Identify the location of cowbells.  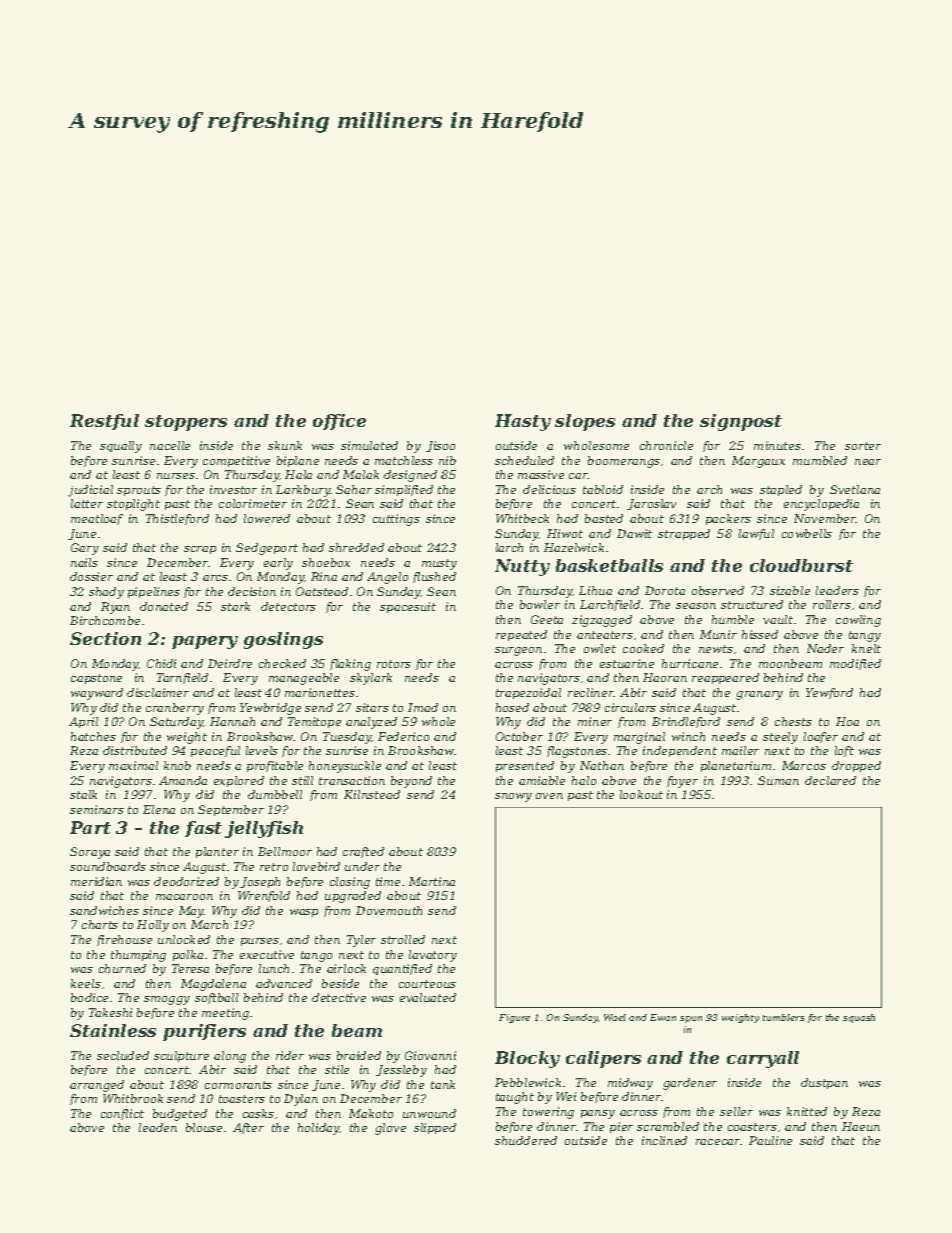
(807, 533).
